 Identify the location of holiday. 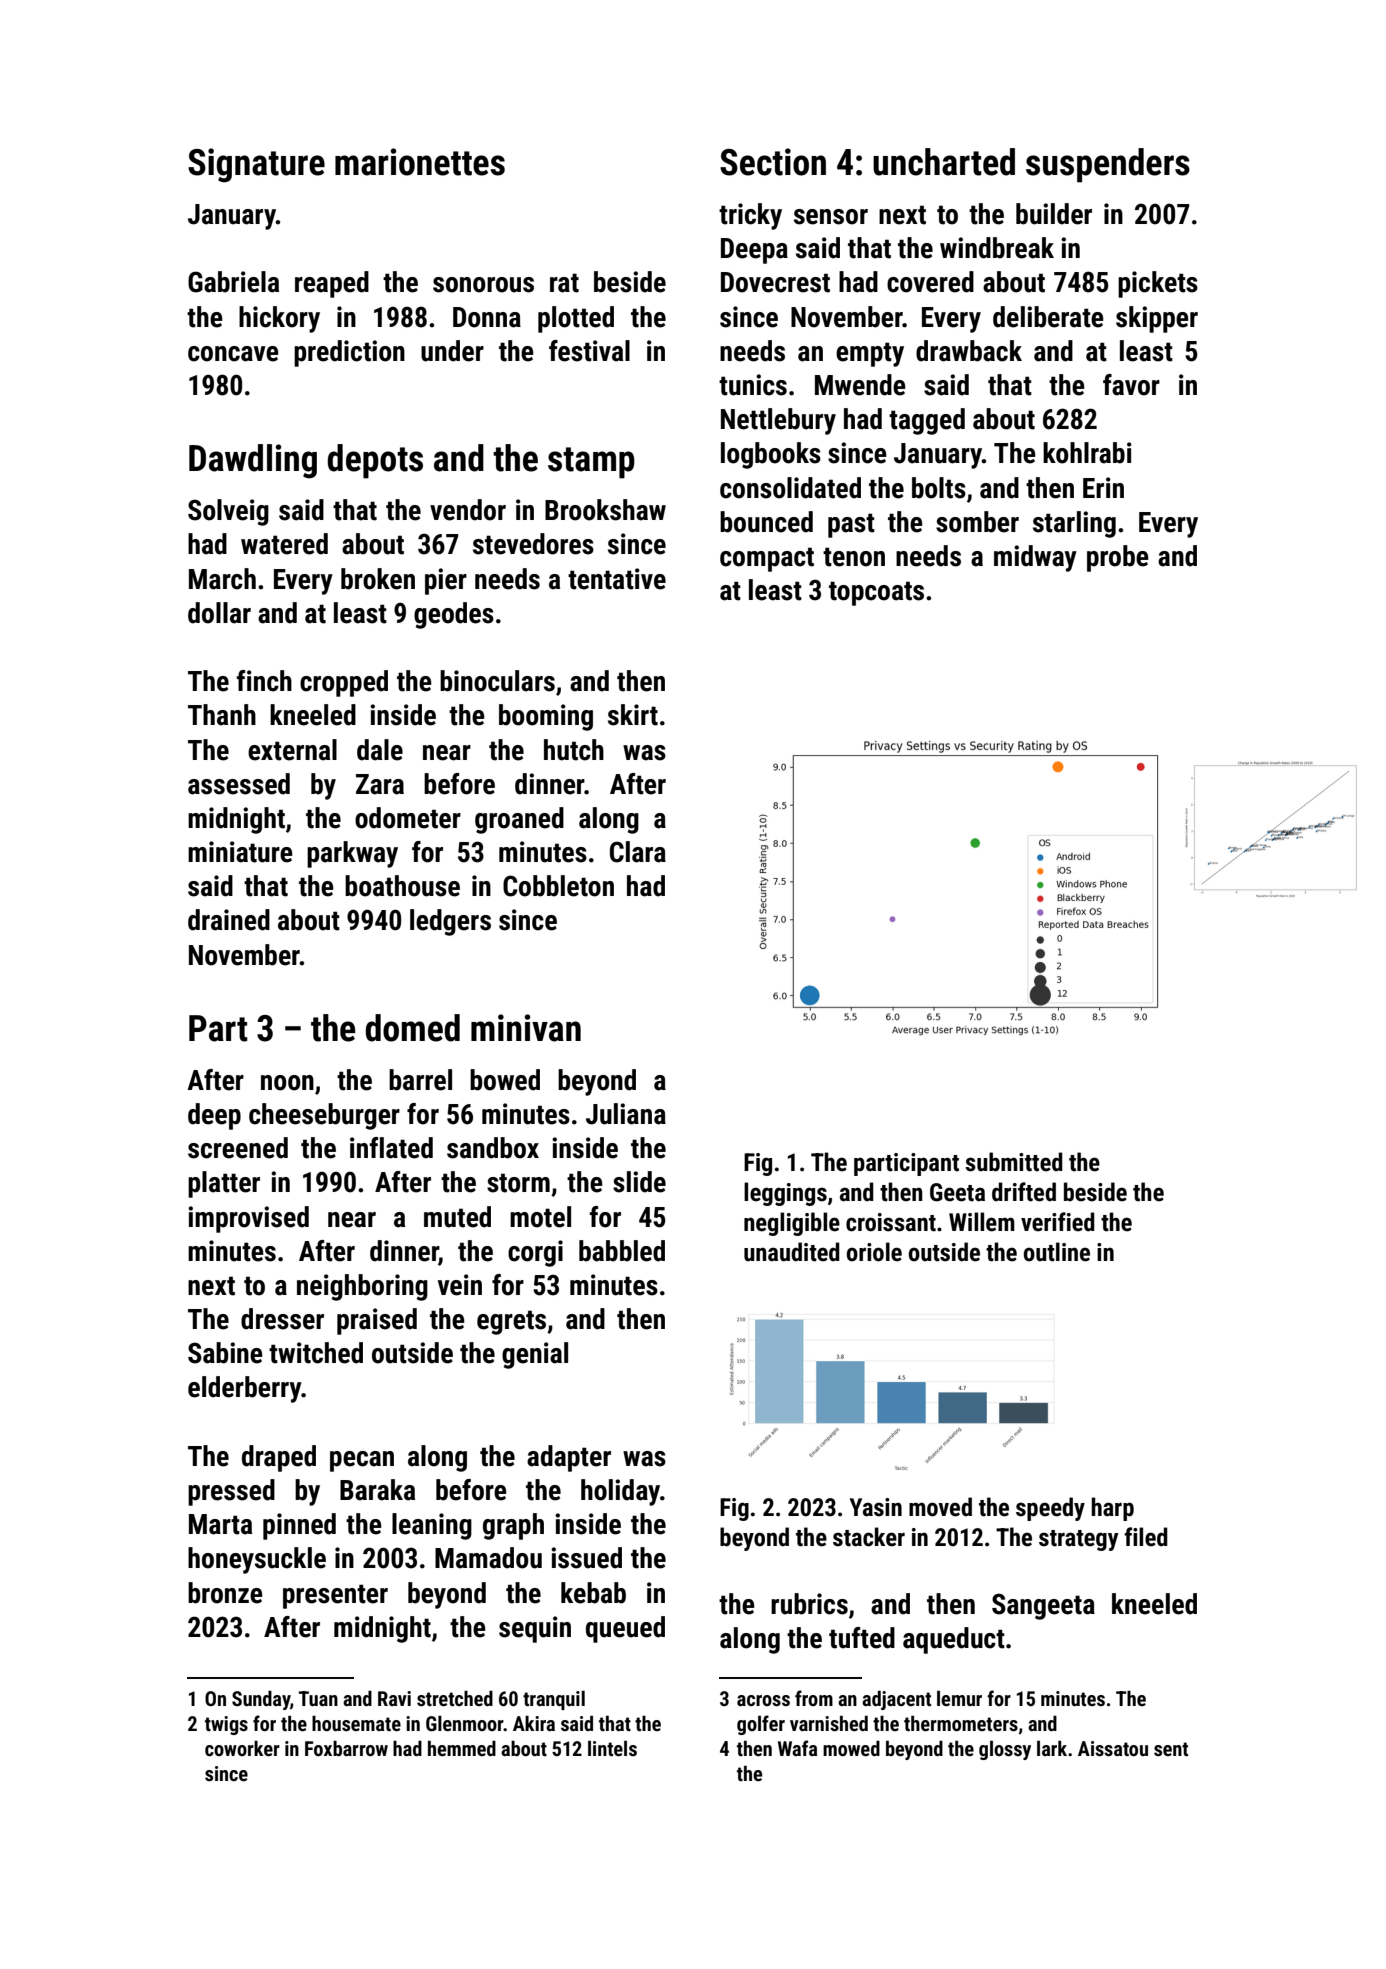
(620, 1492).
